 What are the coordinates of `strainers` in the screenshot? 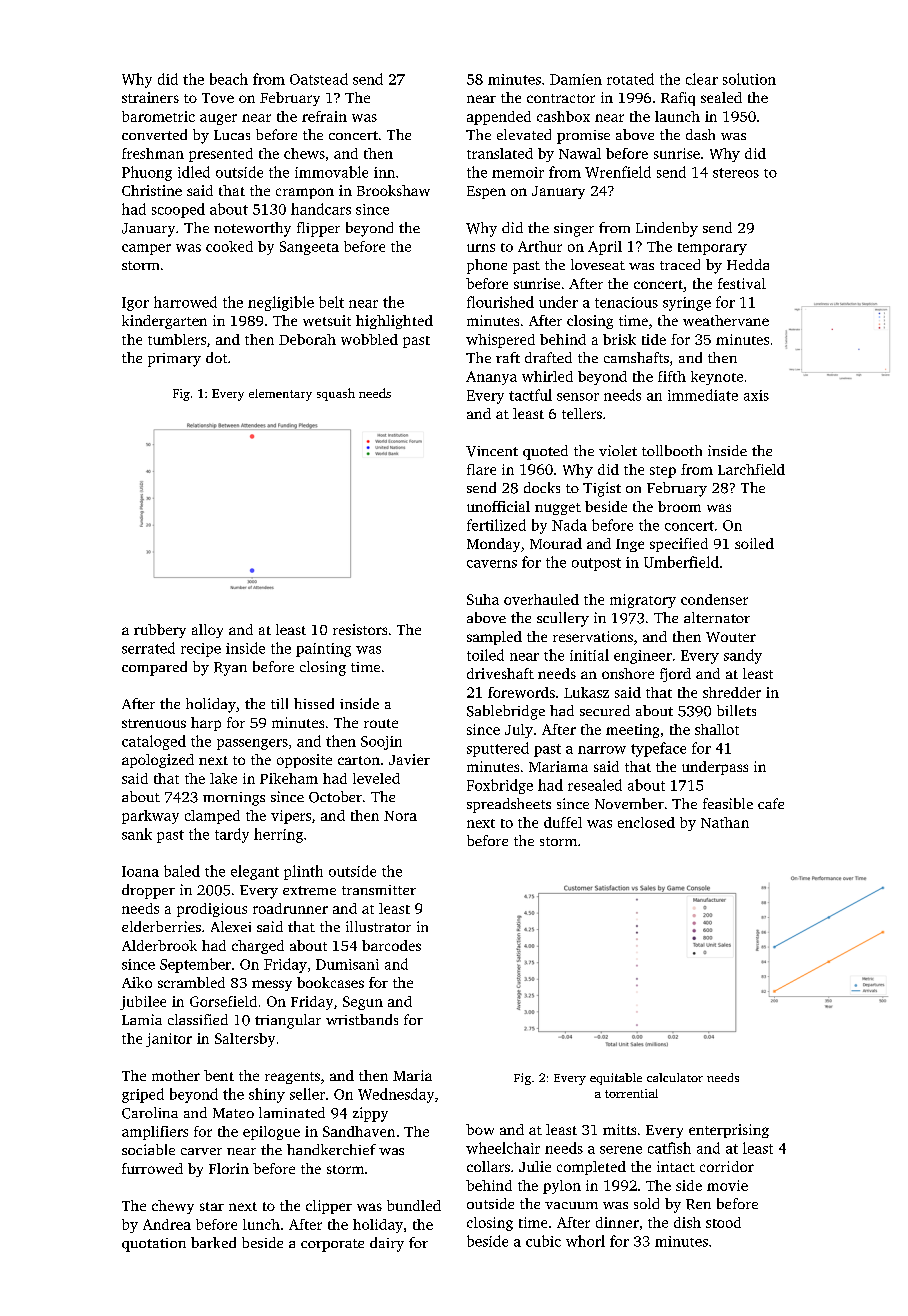 It's located at (150, 97).
